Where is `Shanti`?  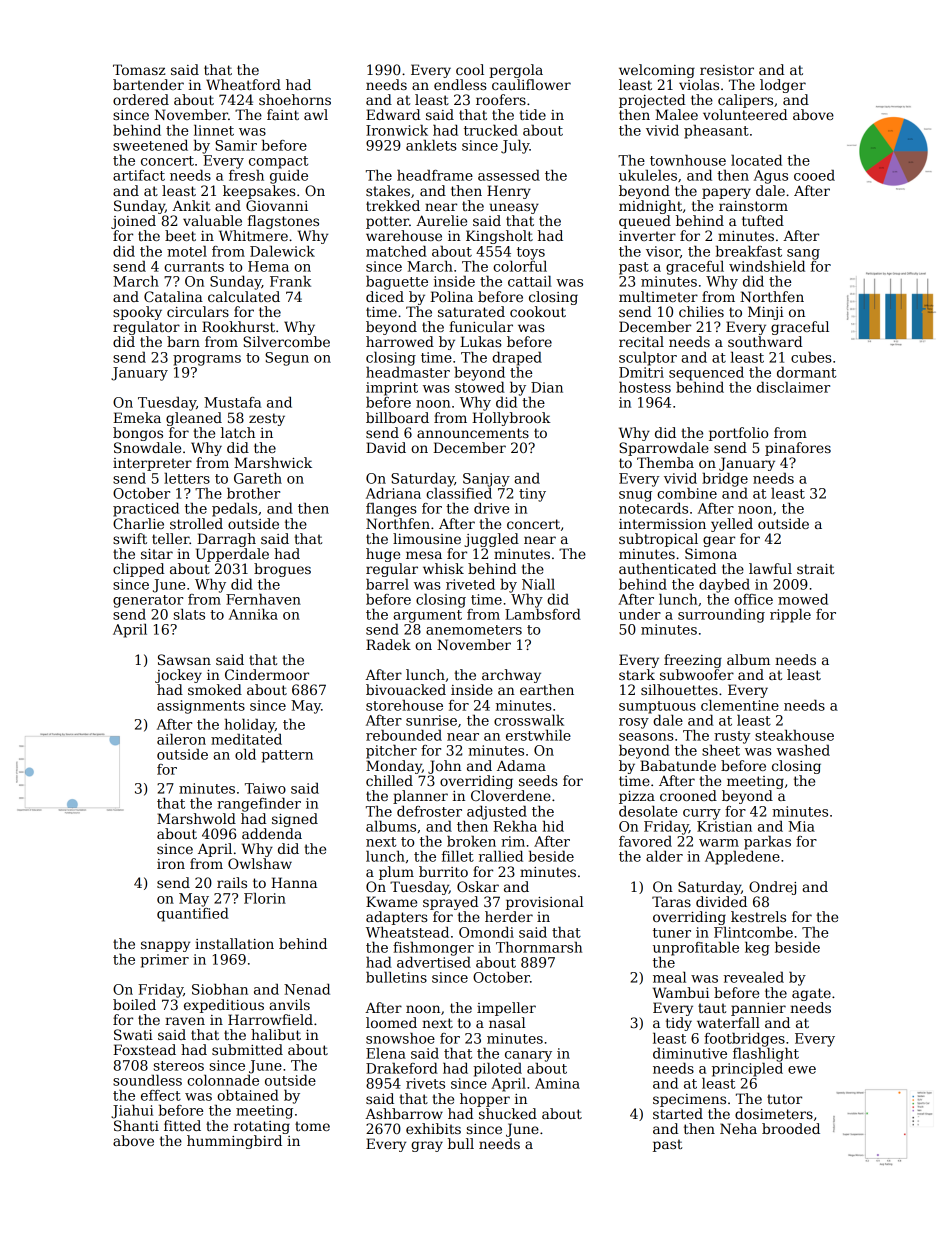 Shanti is located at coordinates (136, 1125).
